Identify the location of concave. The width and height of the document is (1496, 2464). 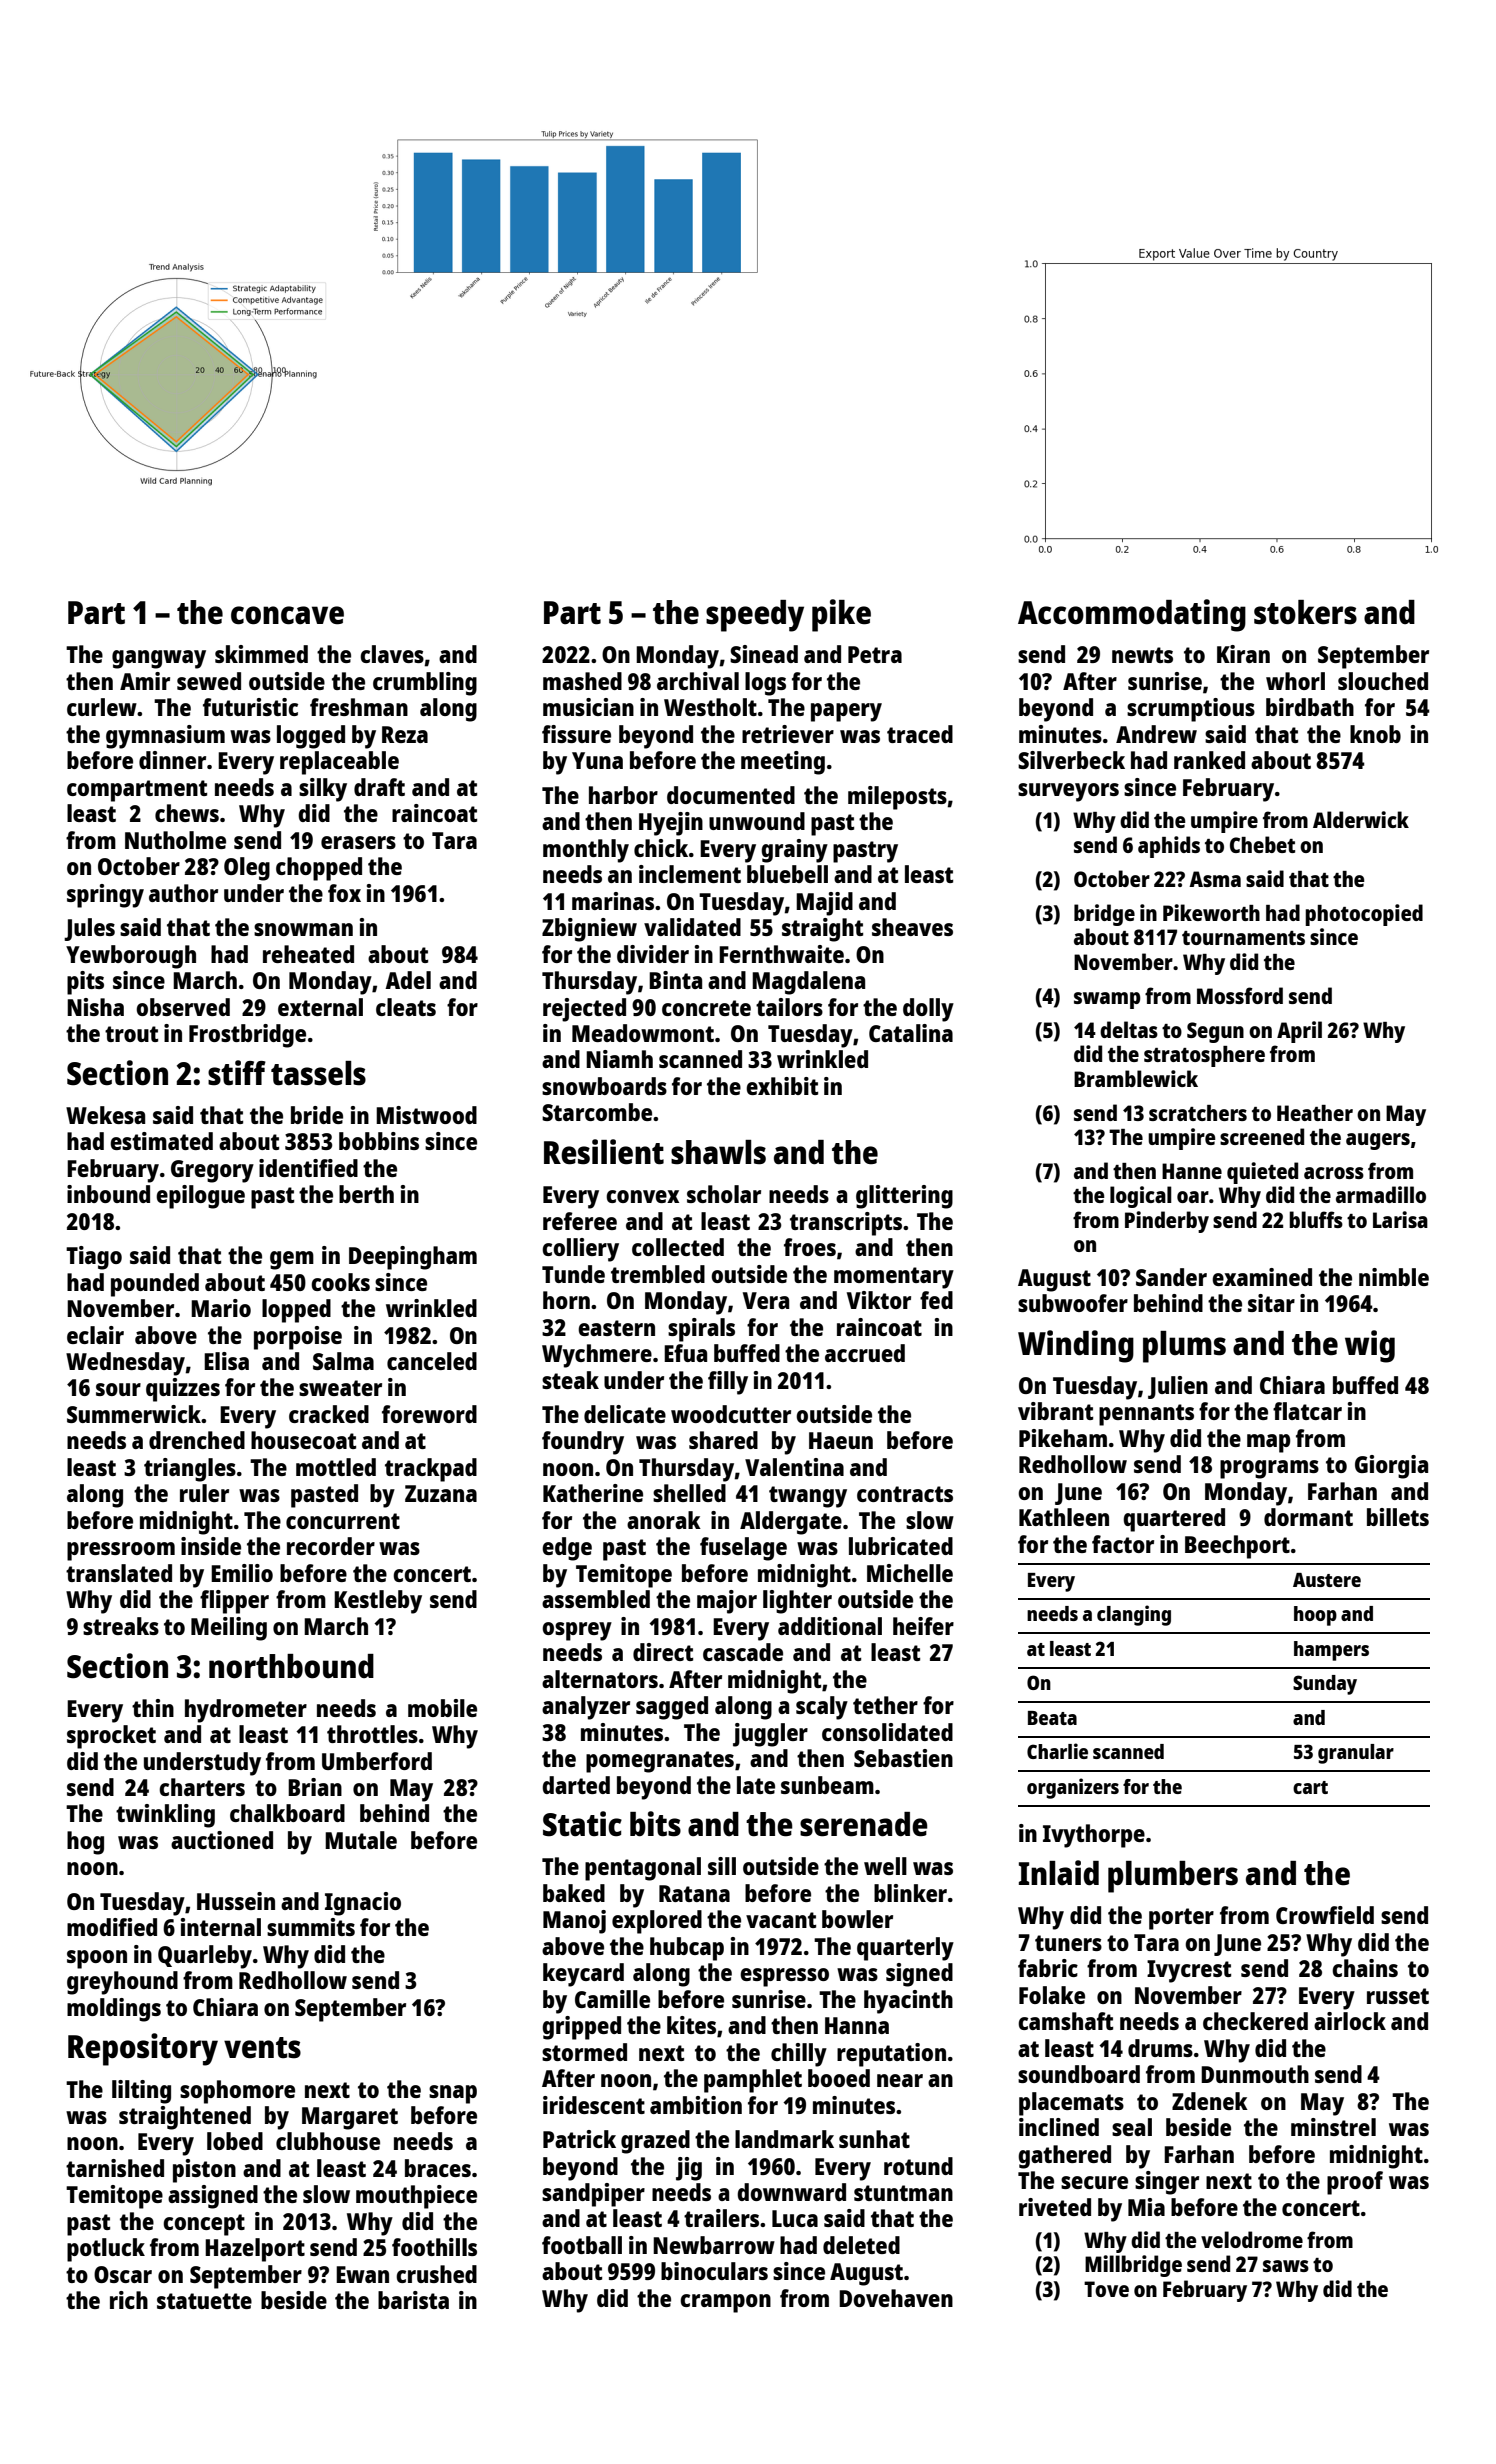
(287, 615).
